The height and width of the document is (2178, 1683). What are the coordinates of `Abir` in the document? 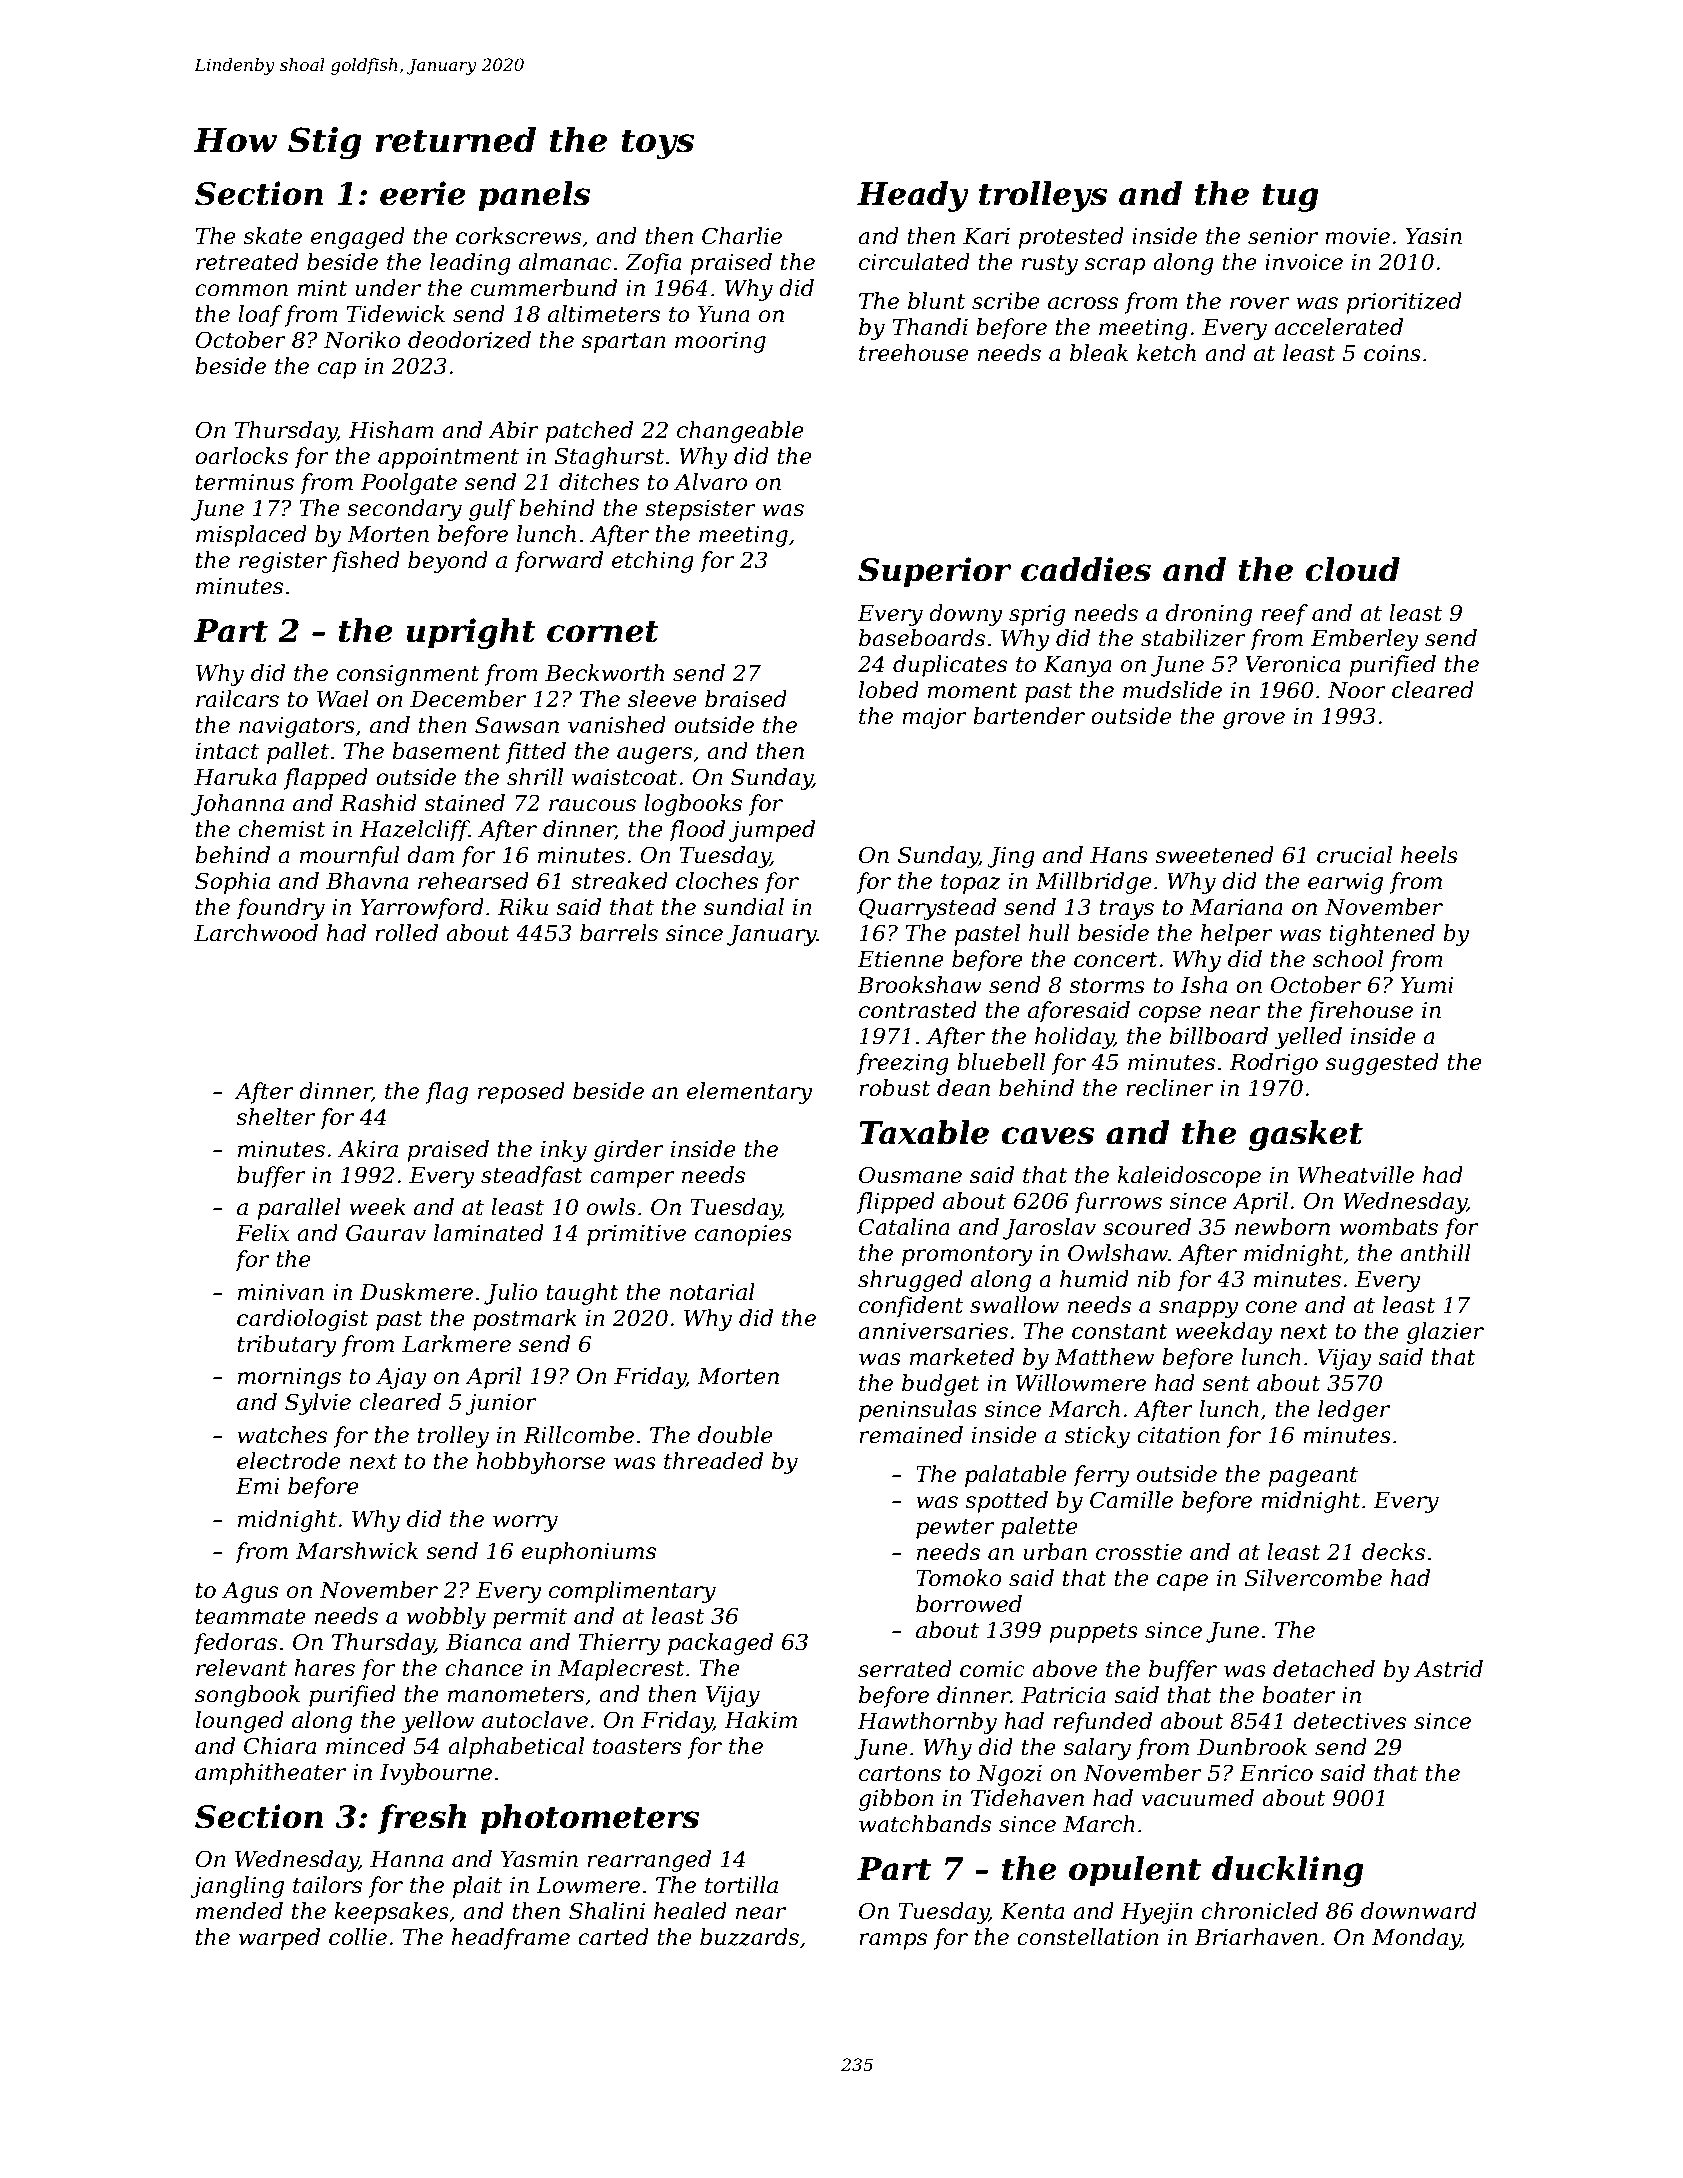 It's located at (513, 430).
